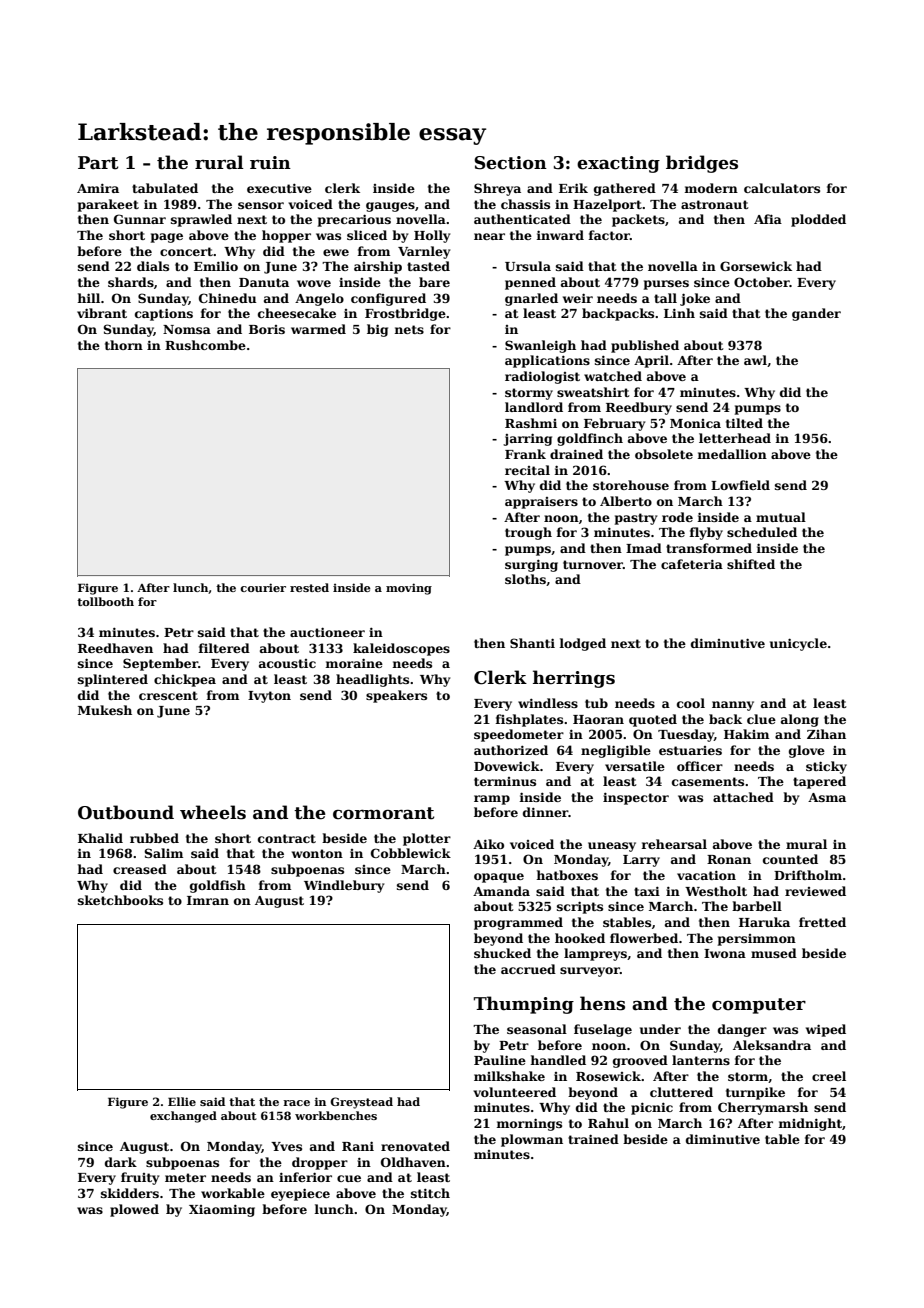 The height and width of the image is (1308, 924). I want to click on Mukesh, so click(105, 710).
